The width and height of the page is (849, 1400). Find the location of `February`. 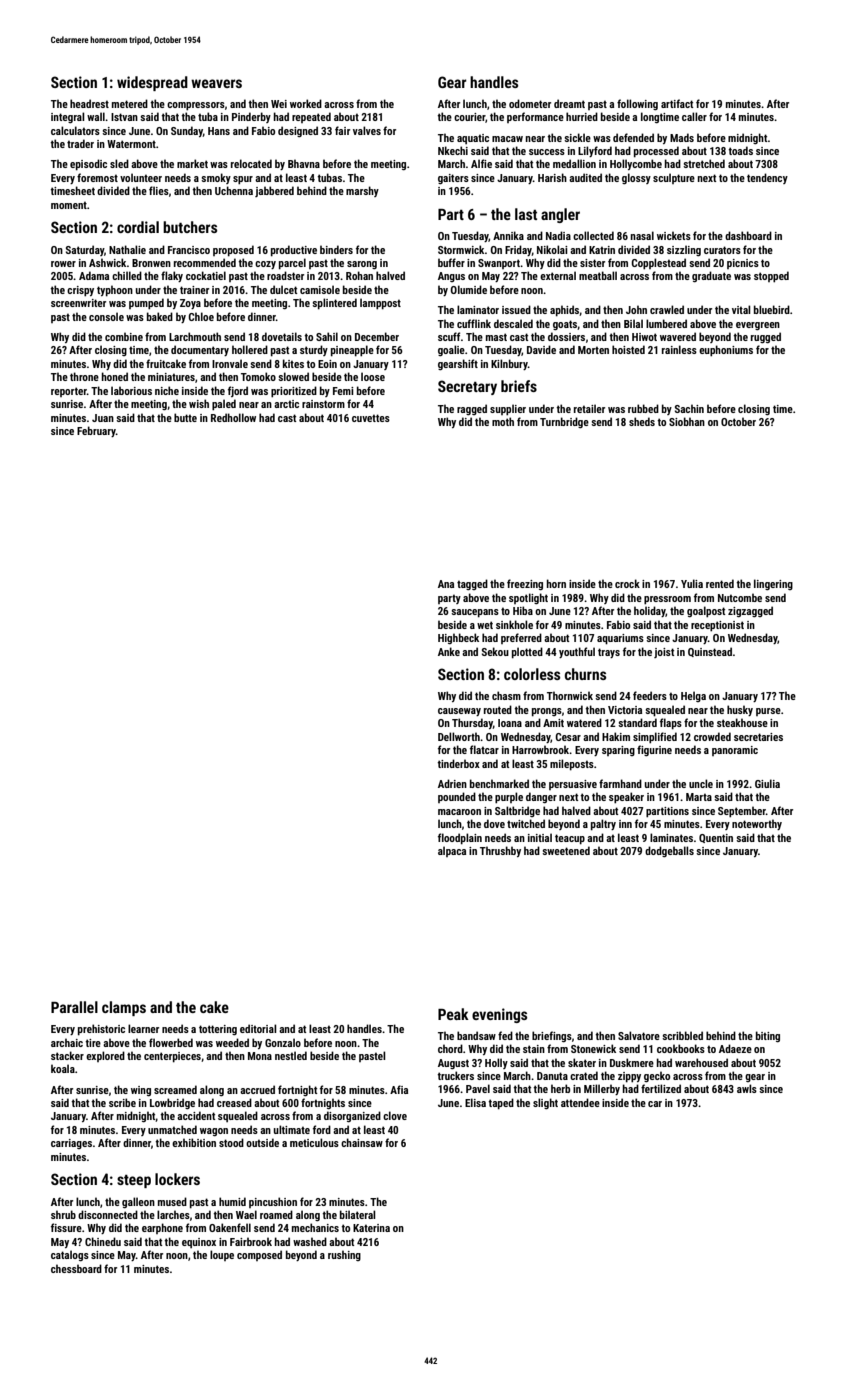

February is located at coordinates (96, 431).
